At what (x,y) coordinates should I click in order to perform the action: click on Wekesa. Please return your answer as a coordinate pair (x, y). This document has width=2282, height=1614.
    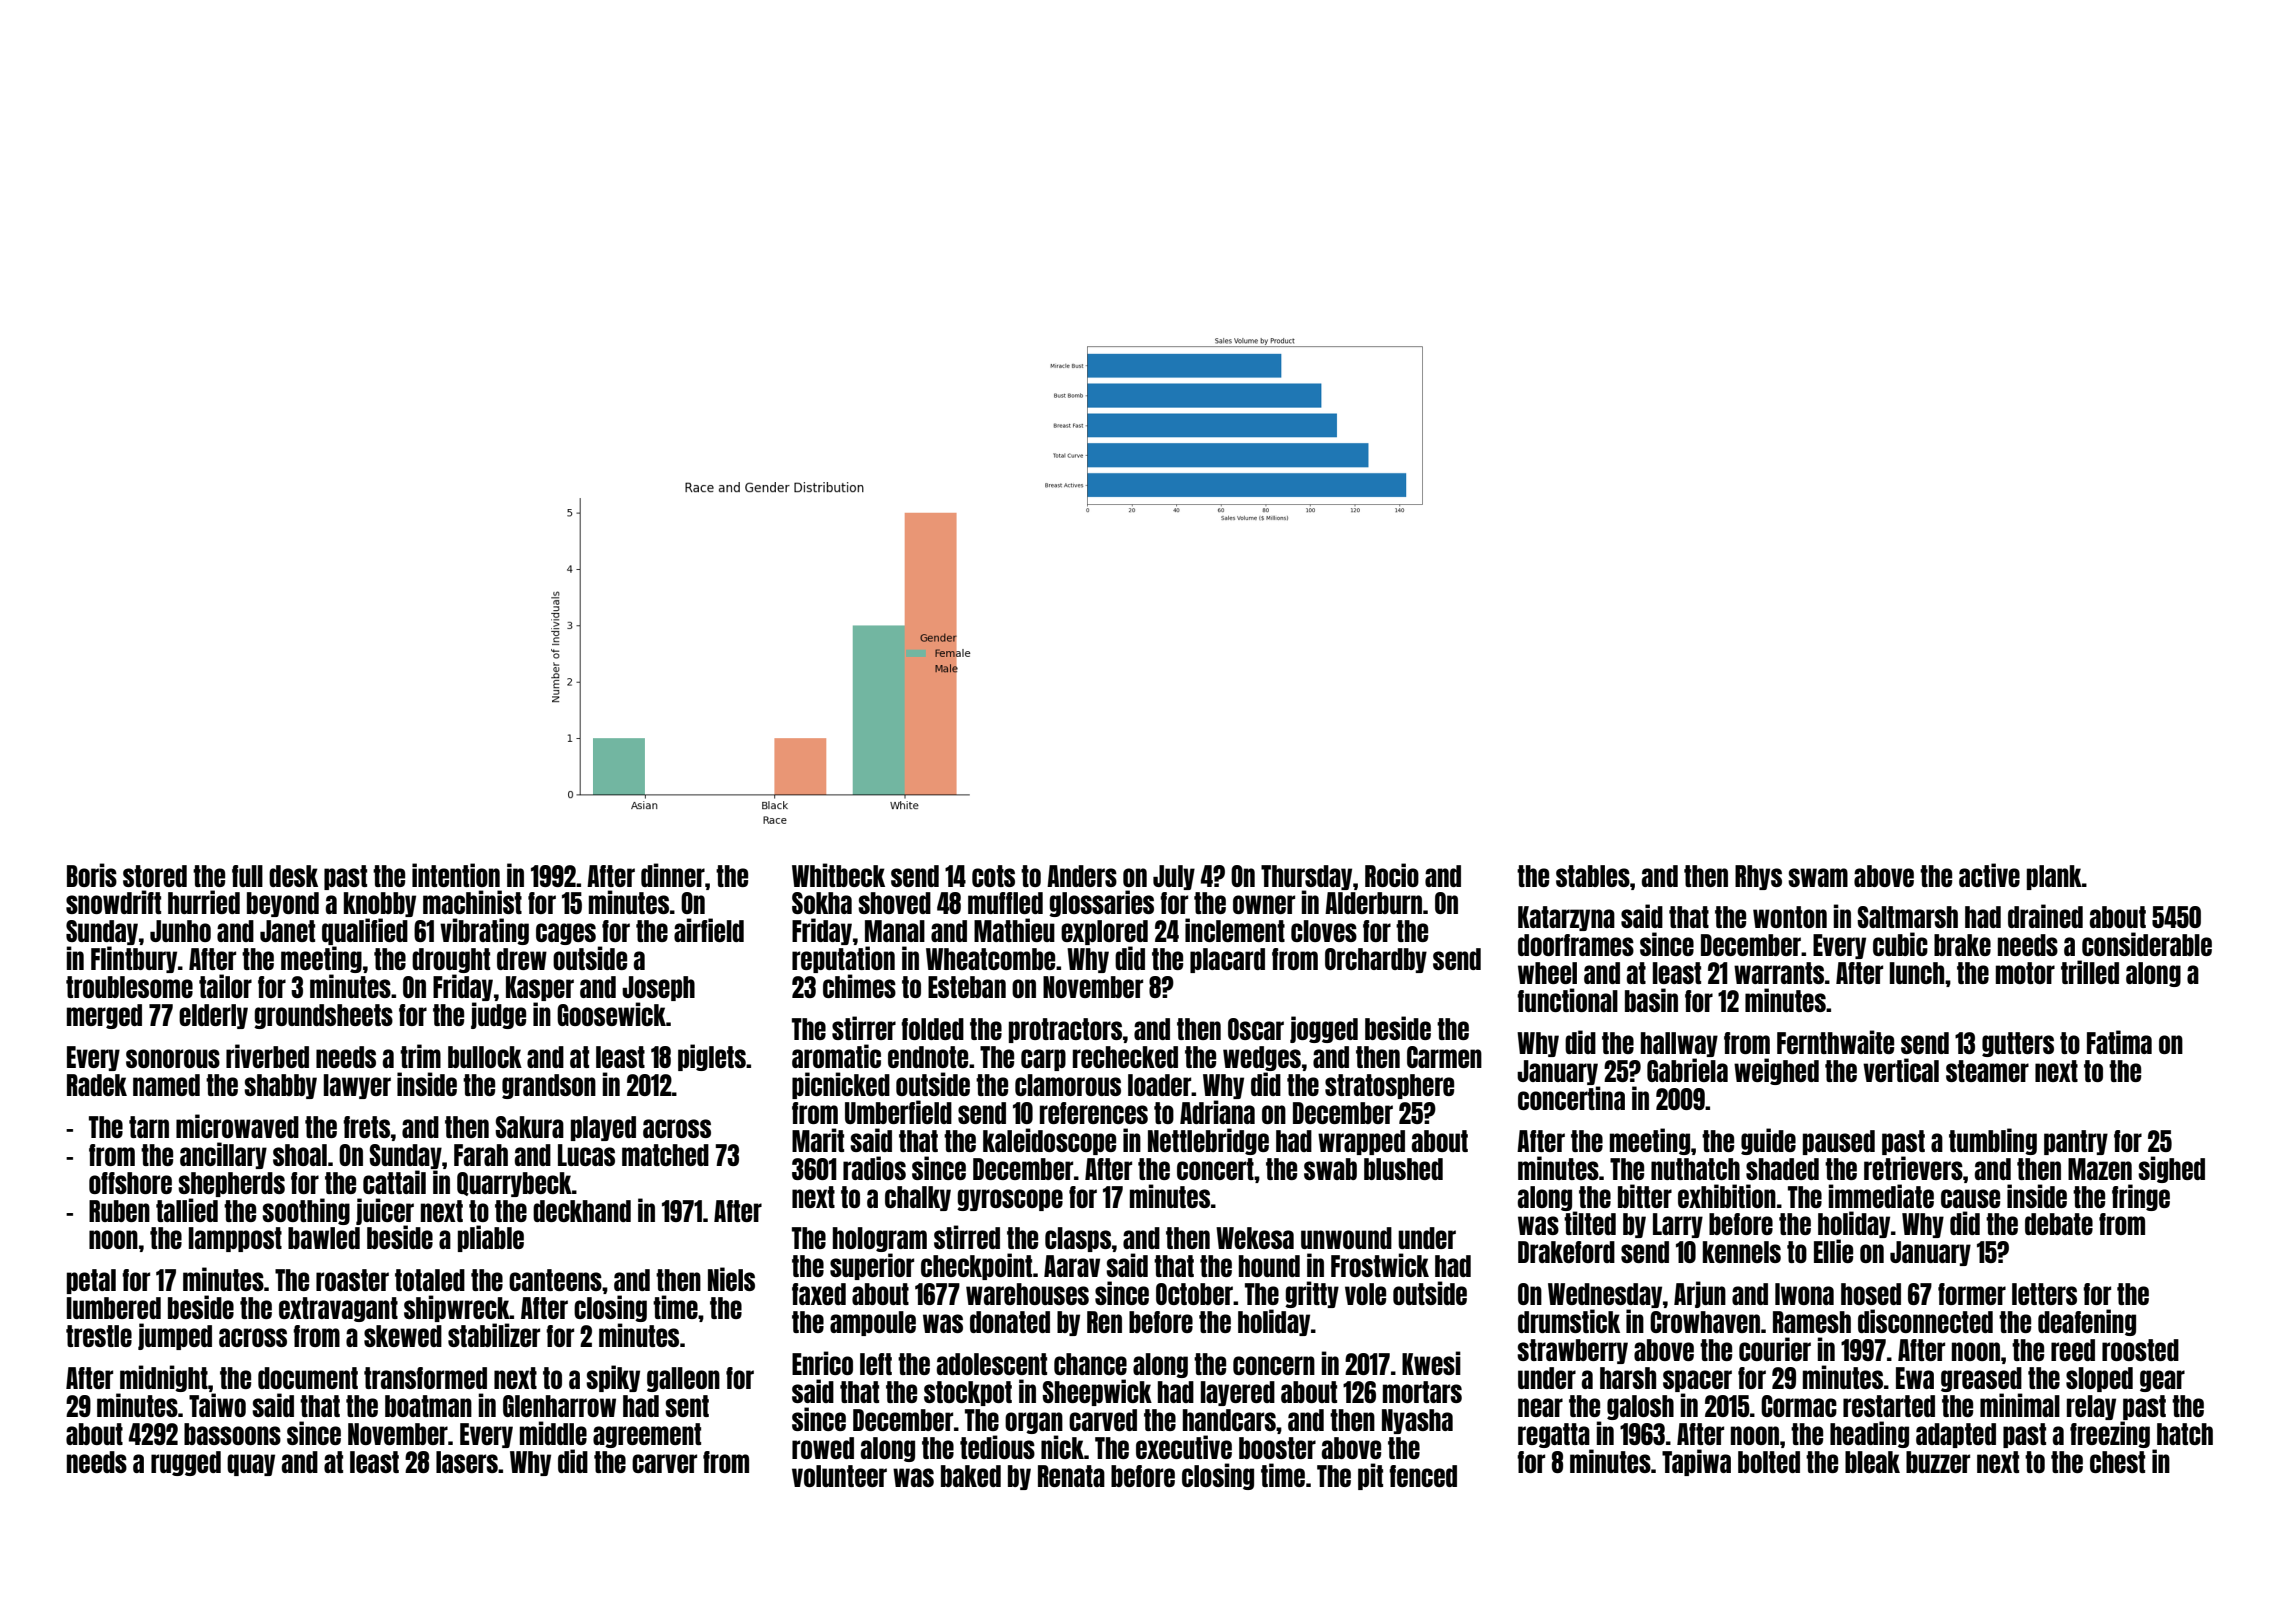
    Looking at the image, I should click on (1255, 1238).
